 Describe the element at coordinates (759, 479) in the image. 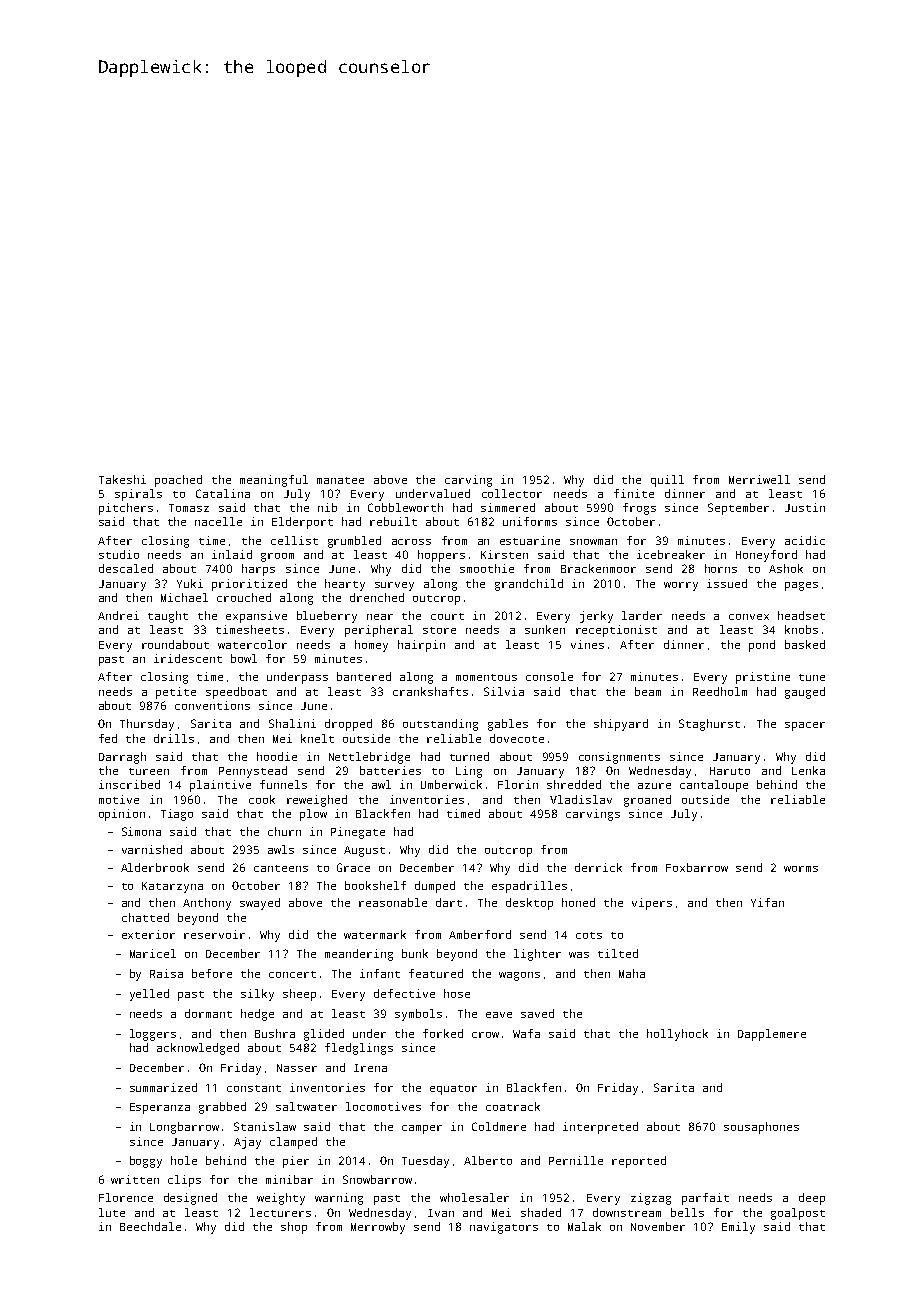

I see `Merriwell` at that location.
